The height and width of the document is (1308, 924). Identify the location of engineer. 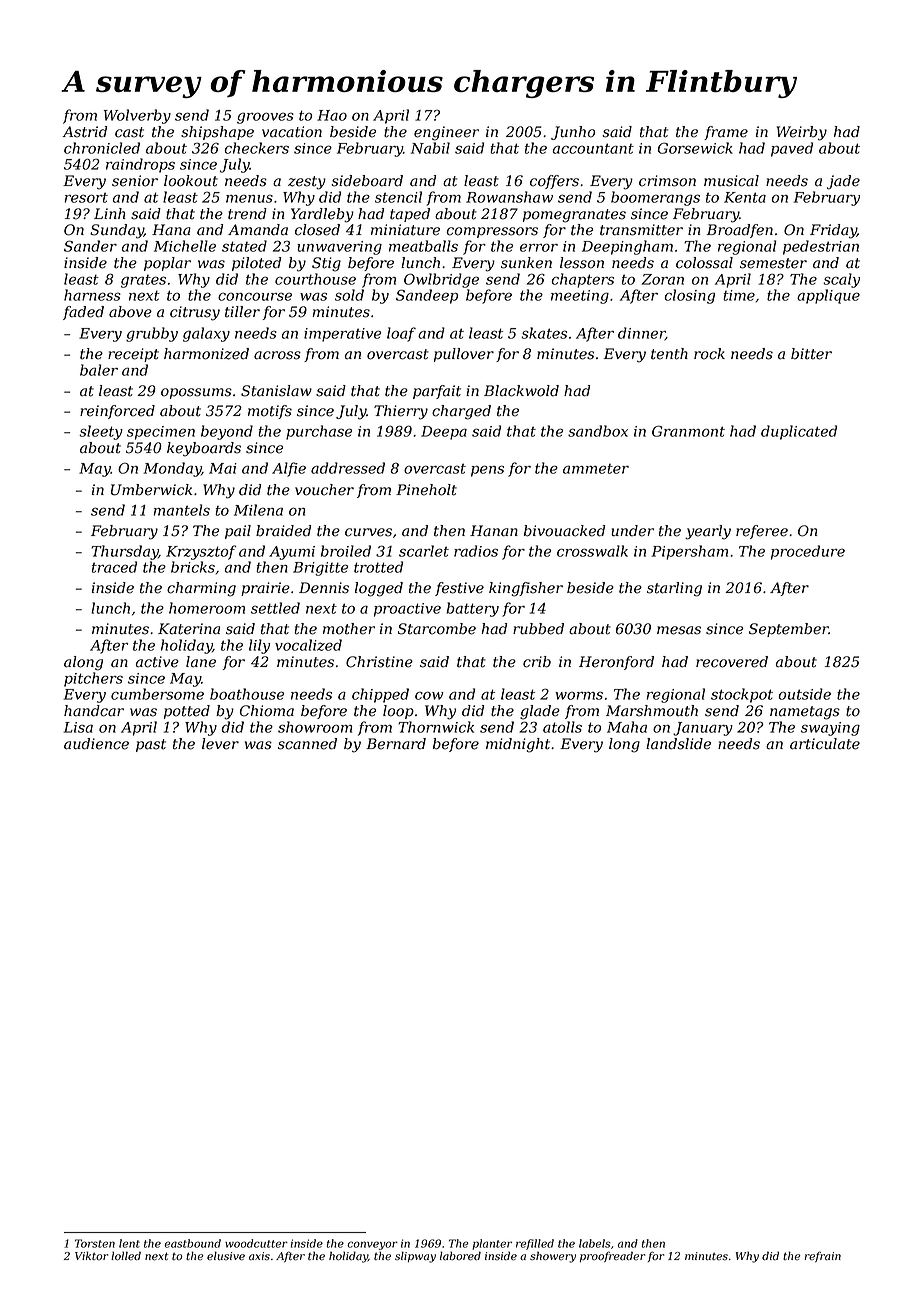
(446, 133).
